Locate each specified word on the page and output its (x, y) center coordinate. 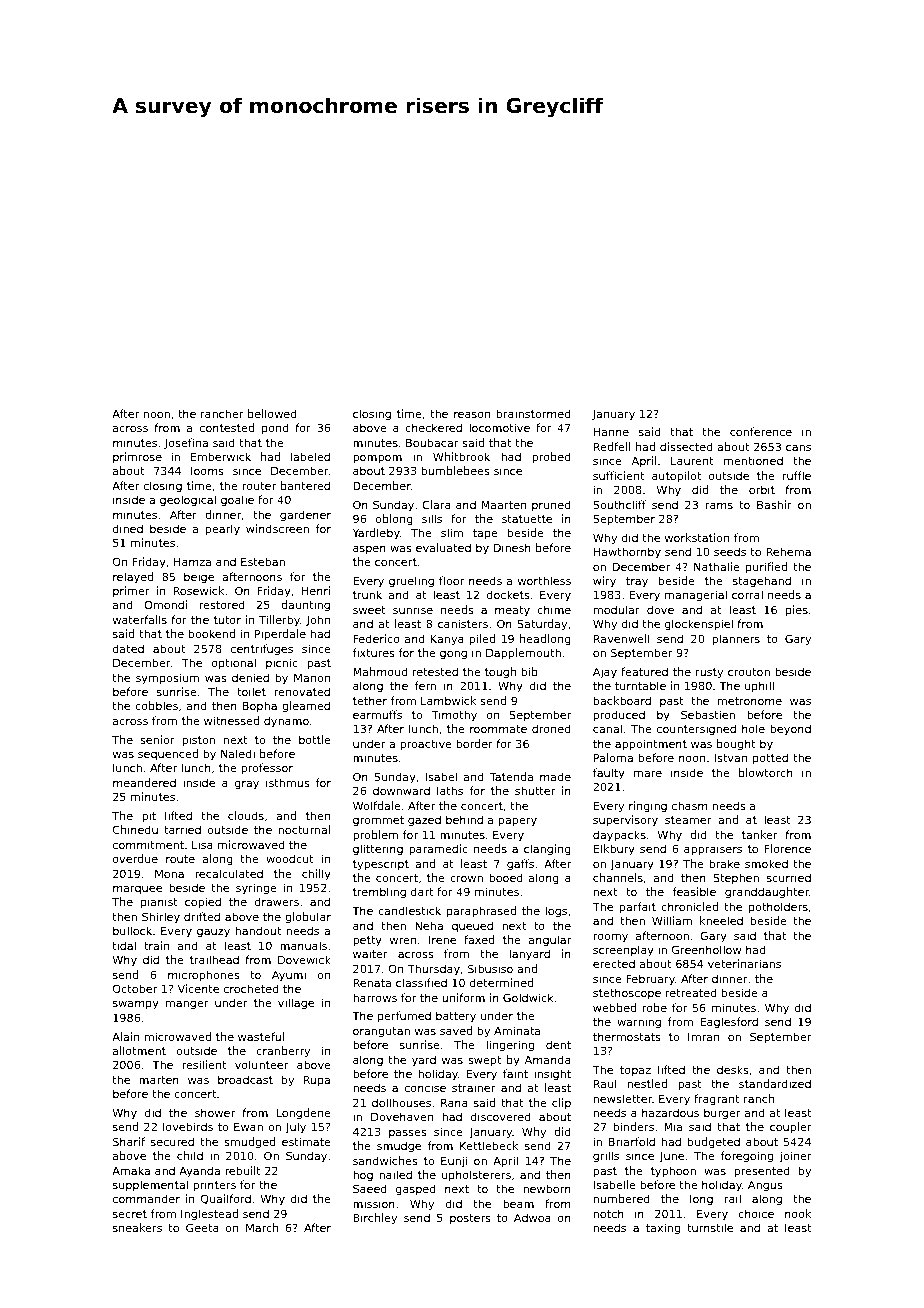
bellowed (272, 413)
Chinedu (135, 829)
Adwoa (532, 1217)
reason (472, 414)
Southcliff (619, 504)
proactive (426, 744)
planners (736, 639)
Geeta (202, 1227)
